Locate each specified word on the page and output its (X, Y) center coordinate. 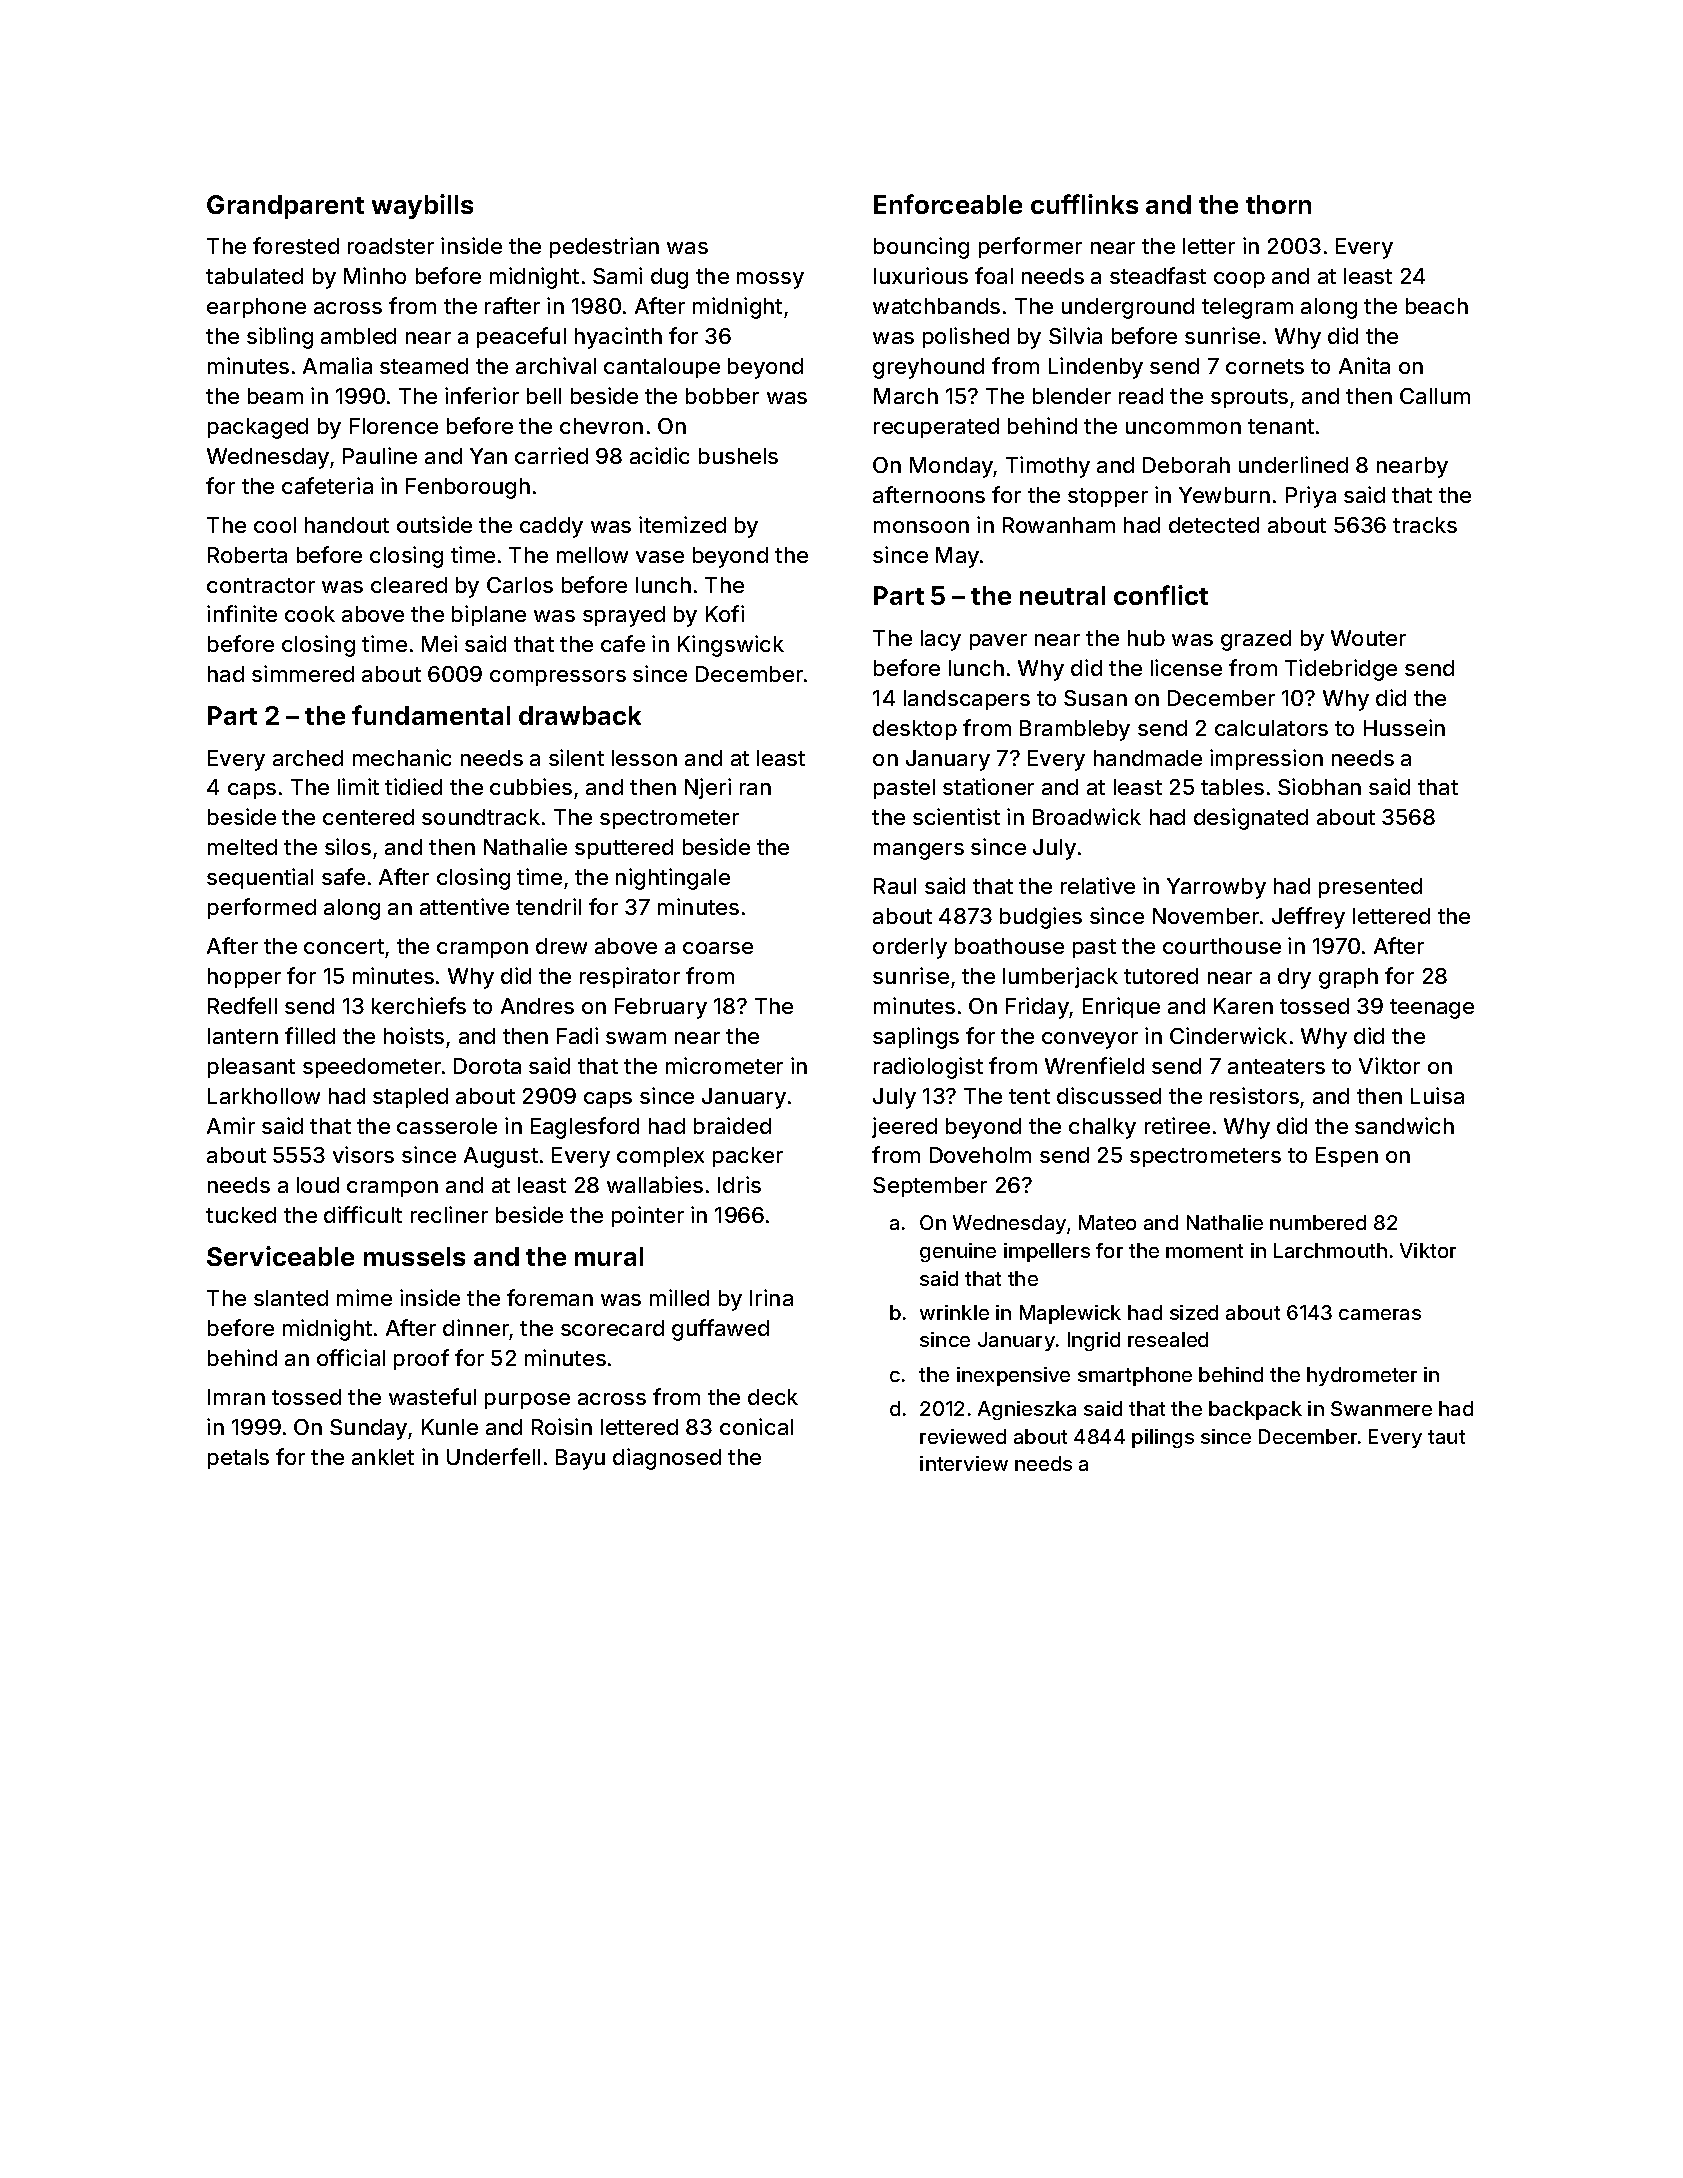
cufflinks (1084, 204)
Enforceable (948, 204)
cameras (1380, 1314)
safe (343, 876)
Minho (375, 275)
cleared (409, 585)
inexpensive (1013, 1376)
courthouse (1222, 946)
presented (1370, 888)
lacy (941, 640)
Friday (1038, 1008)
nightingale (673, 879)
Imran (236, 1397)
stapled (410, 1098)
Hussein (1404, 727)
